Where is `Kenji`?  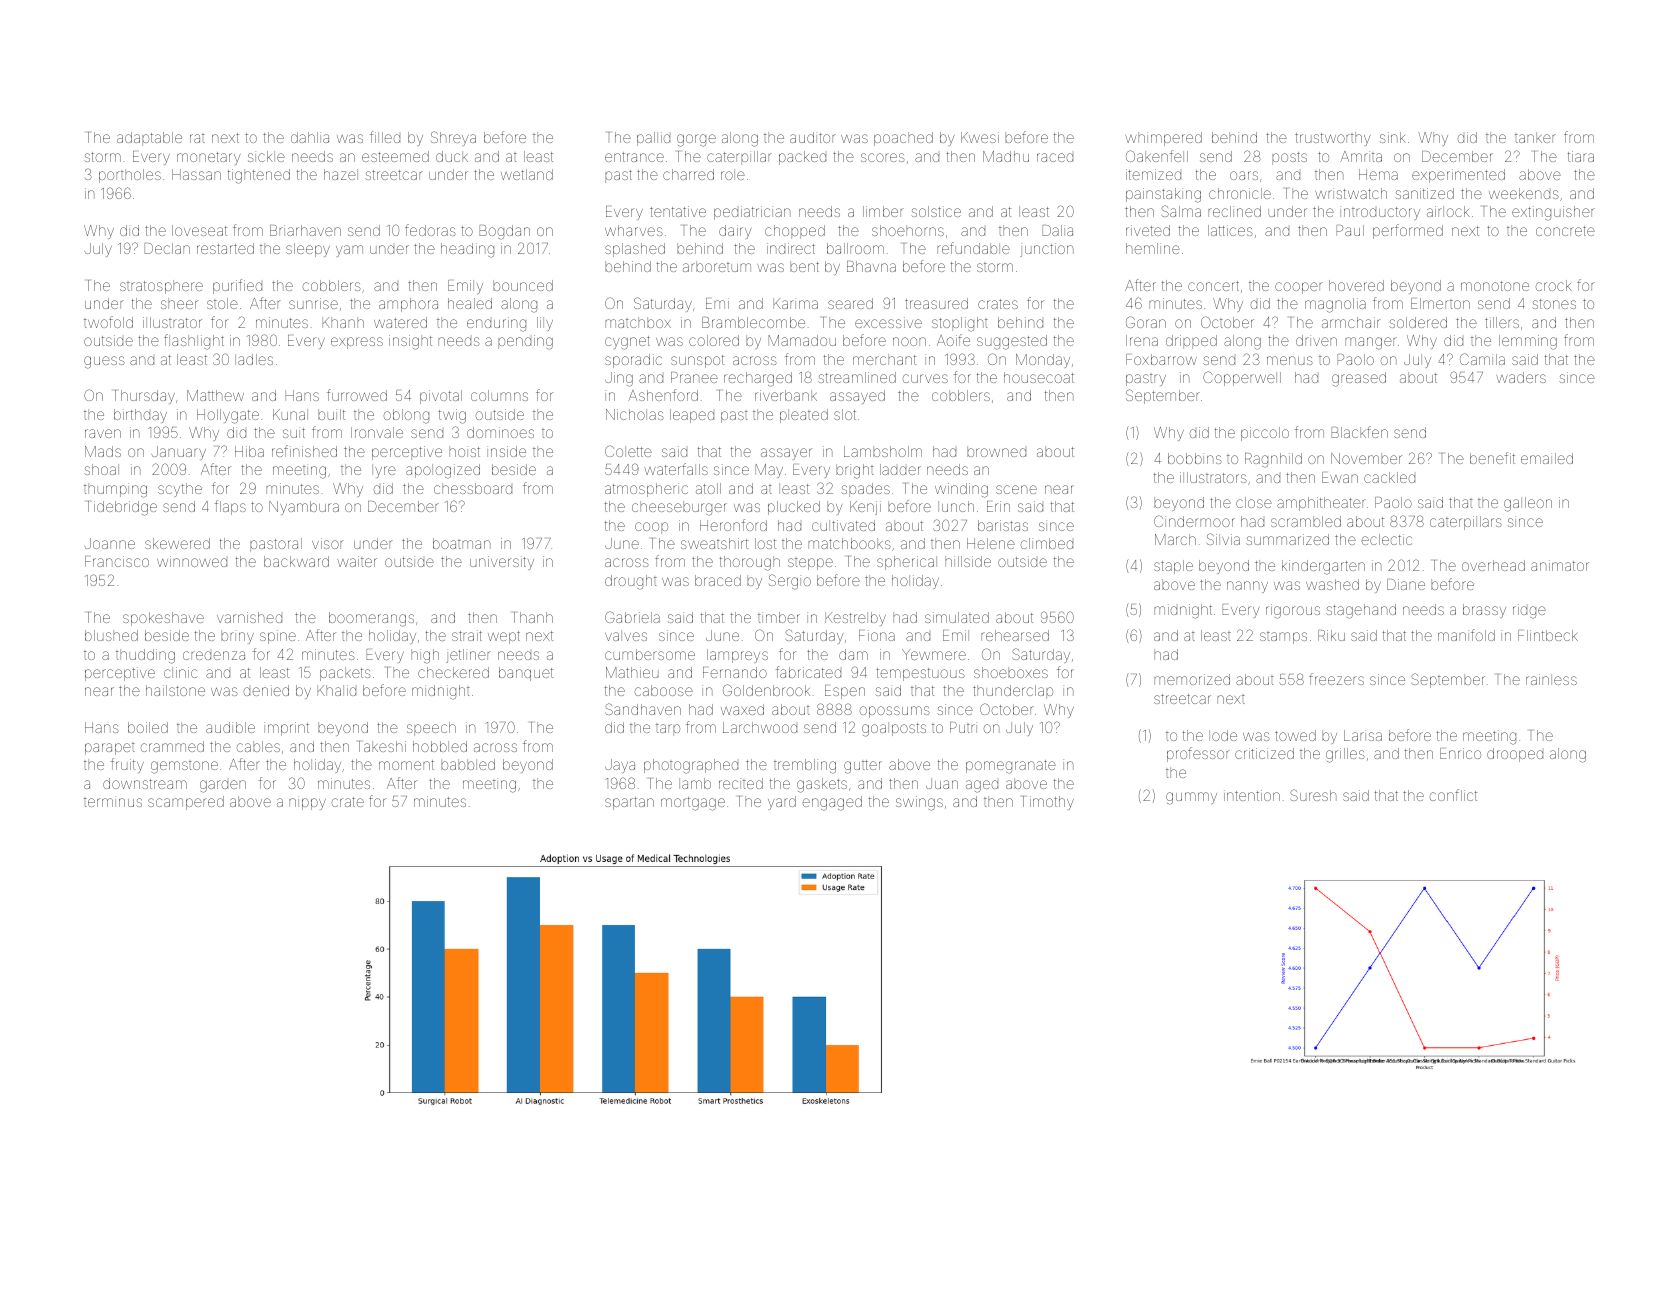 Kenji is located at coordinates (865, 508).
